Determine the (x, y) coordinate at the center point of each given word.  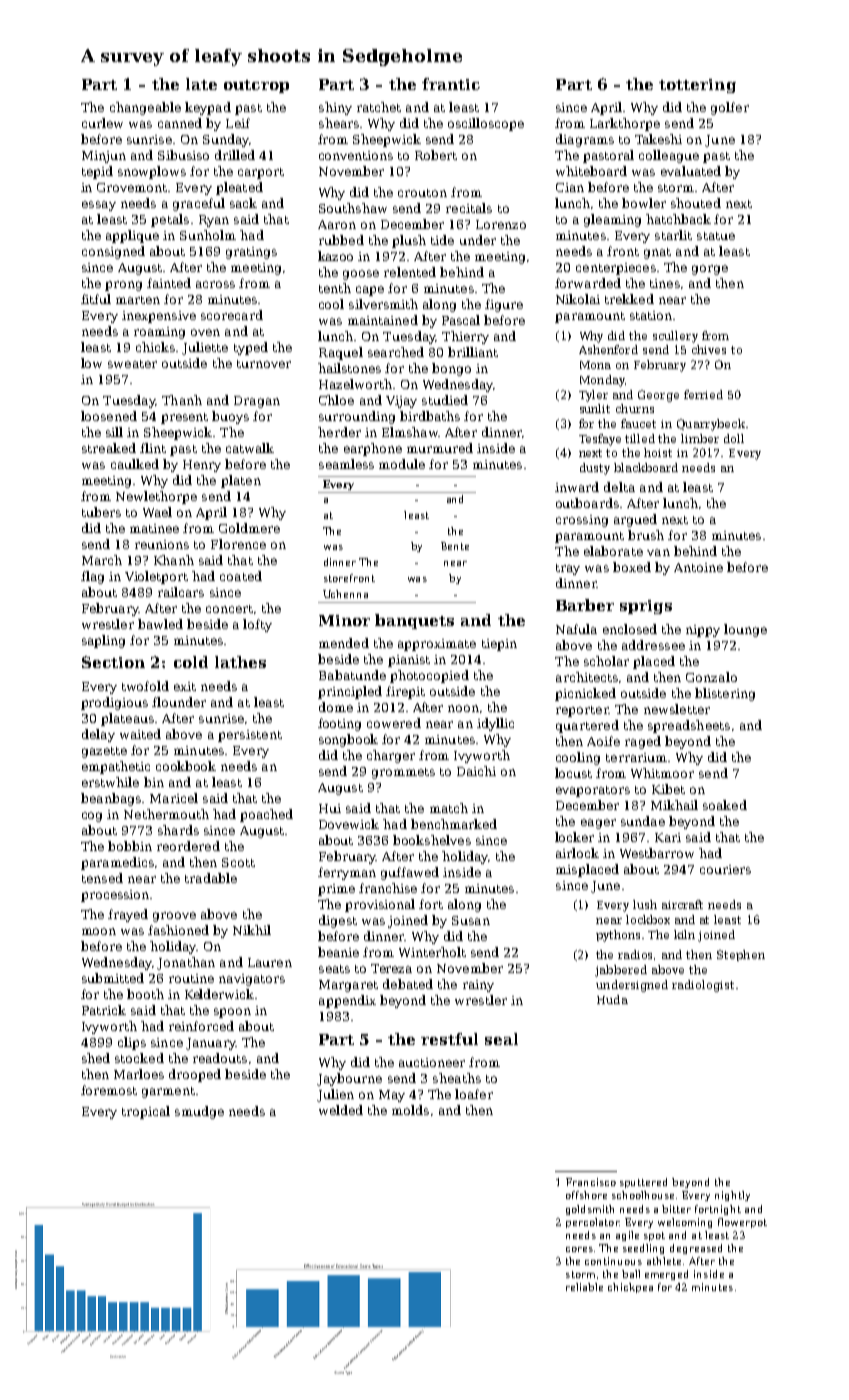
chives (709, 349)
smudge (199, 1112)
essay (99, 206)
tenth (335, 288)
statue (716, 236)
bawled (160, 624)
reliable (584, 1287)
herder (339, 432)
